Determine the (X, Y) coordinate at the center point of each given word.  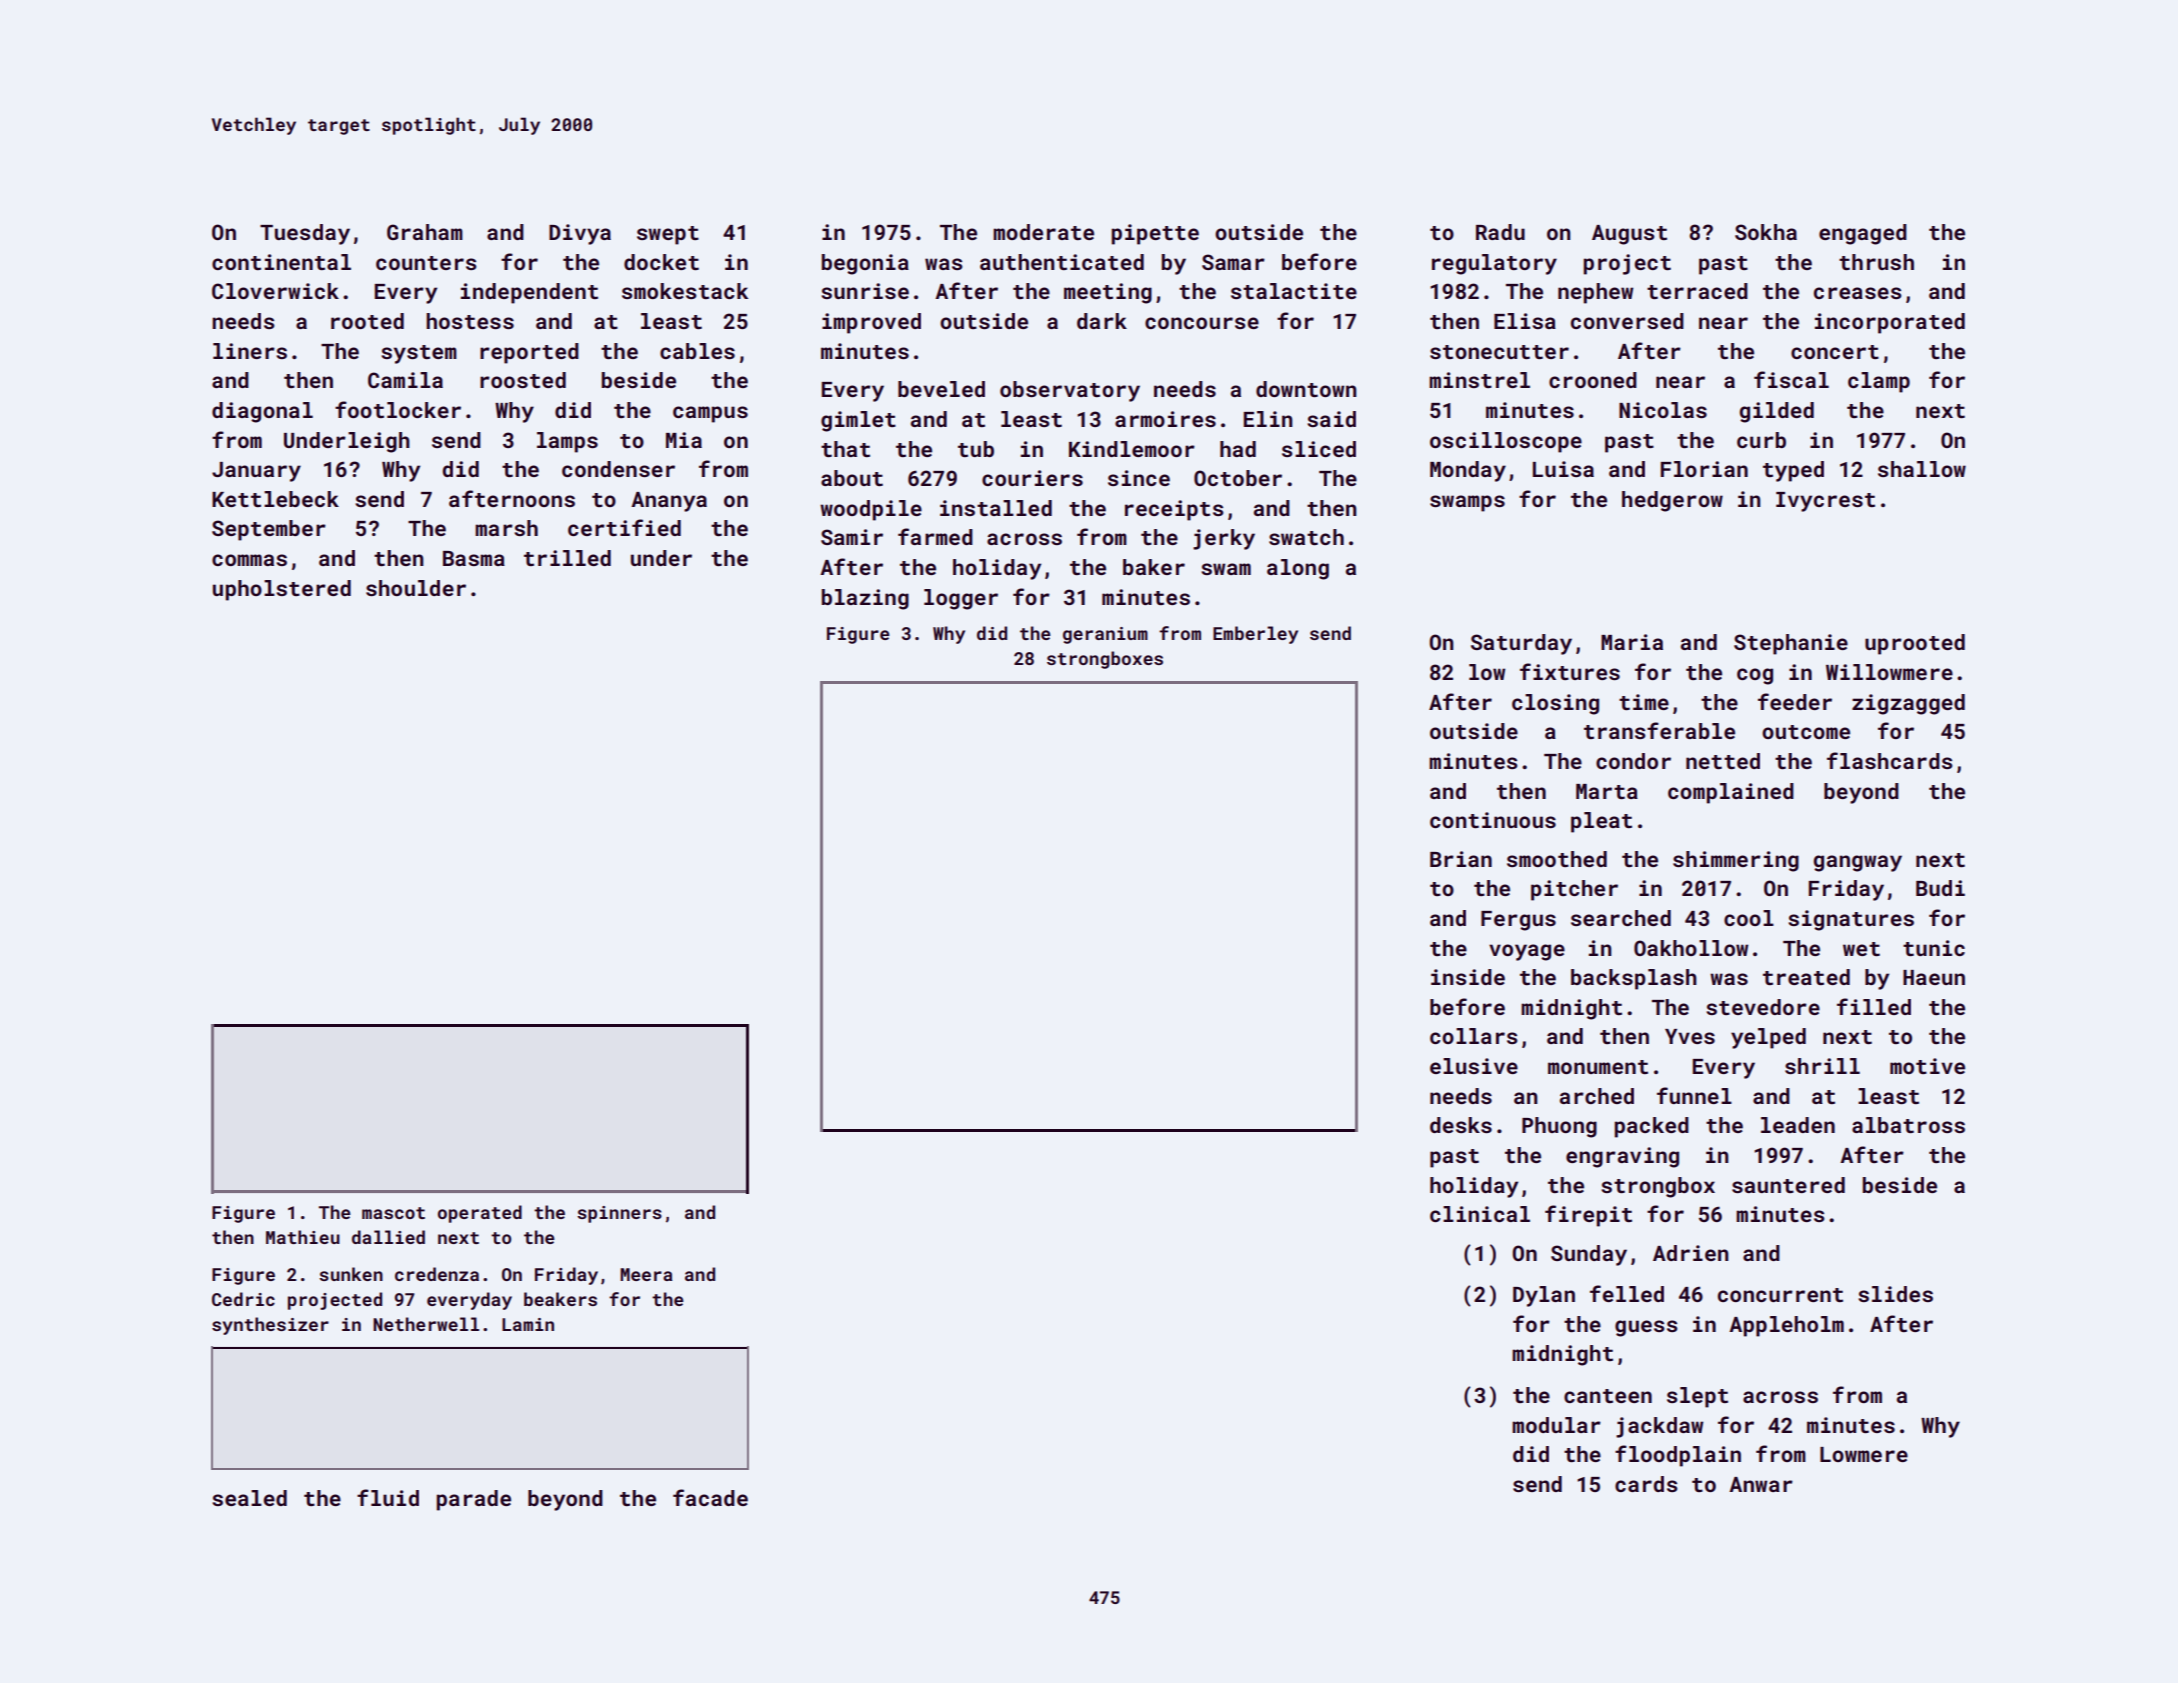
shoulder (416, 588)
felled (1627, 1293)
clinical (1480, 1214)
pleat (1601, 822)
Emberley (1255, 635)
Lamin (528, 1324)
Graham (425, 232)
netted (1723, 761)
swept (668, 235)
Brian (1461, 859)
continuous (1493, 820)
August (1629, 235)
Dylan (1544, 1296)
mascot (393, 1213)
